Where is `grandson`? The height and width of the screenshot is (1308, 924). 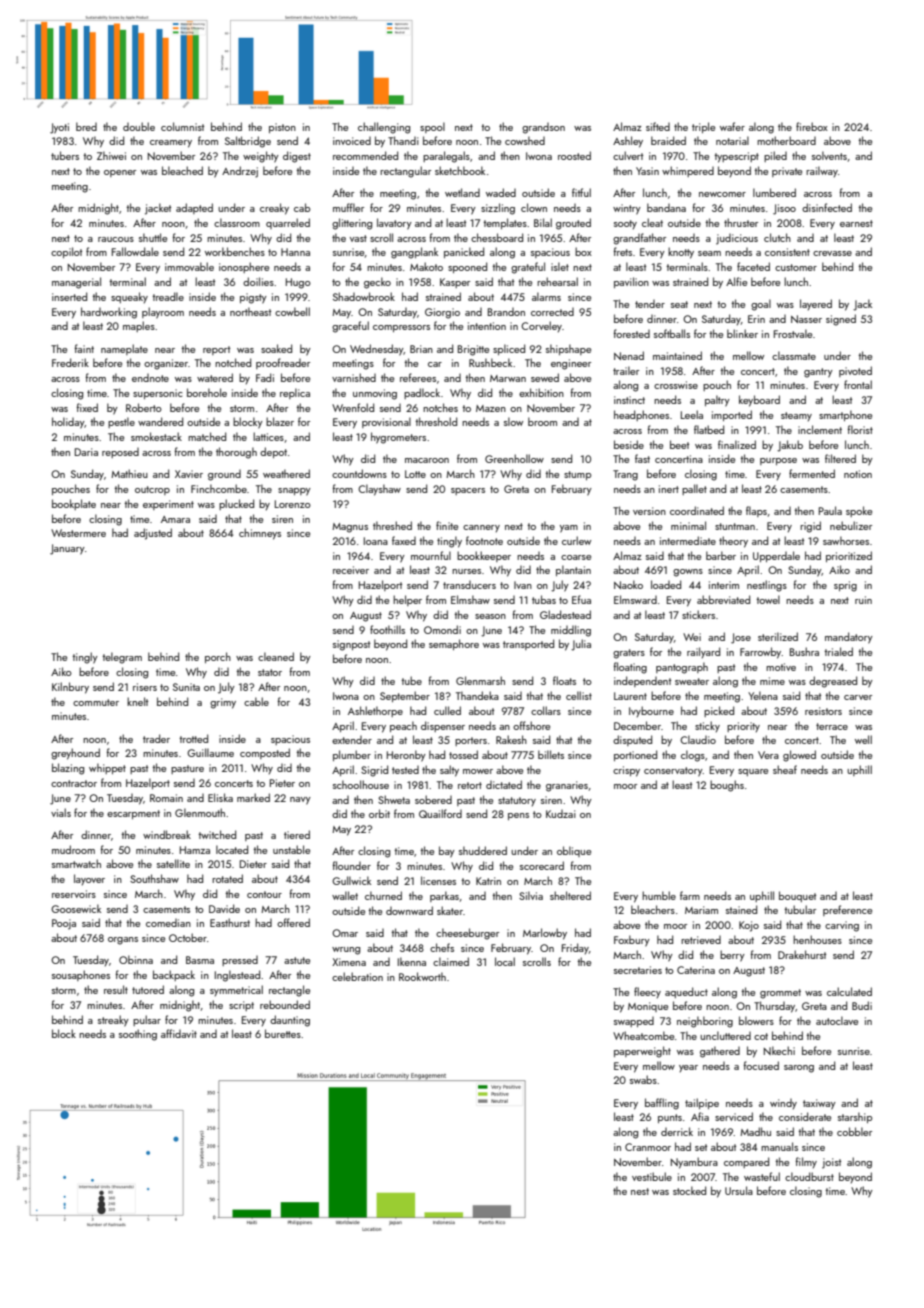 grandson is located at coordinates (543, 128).
